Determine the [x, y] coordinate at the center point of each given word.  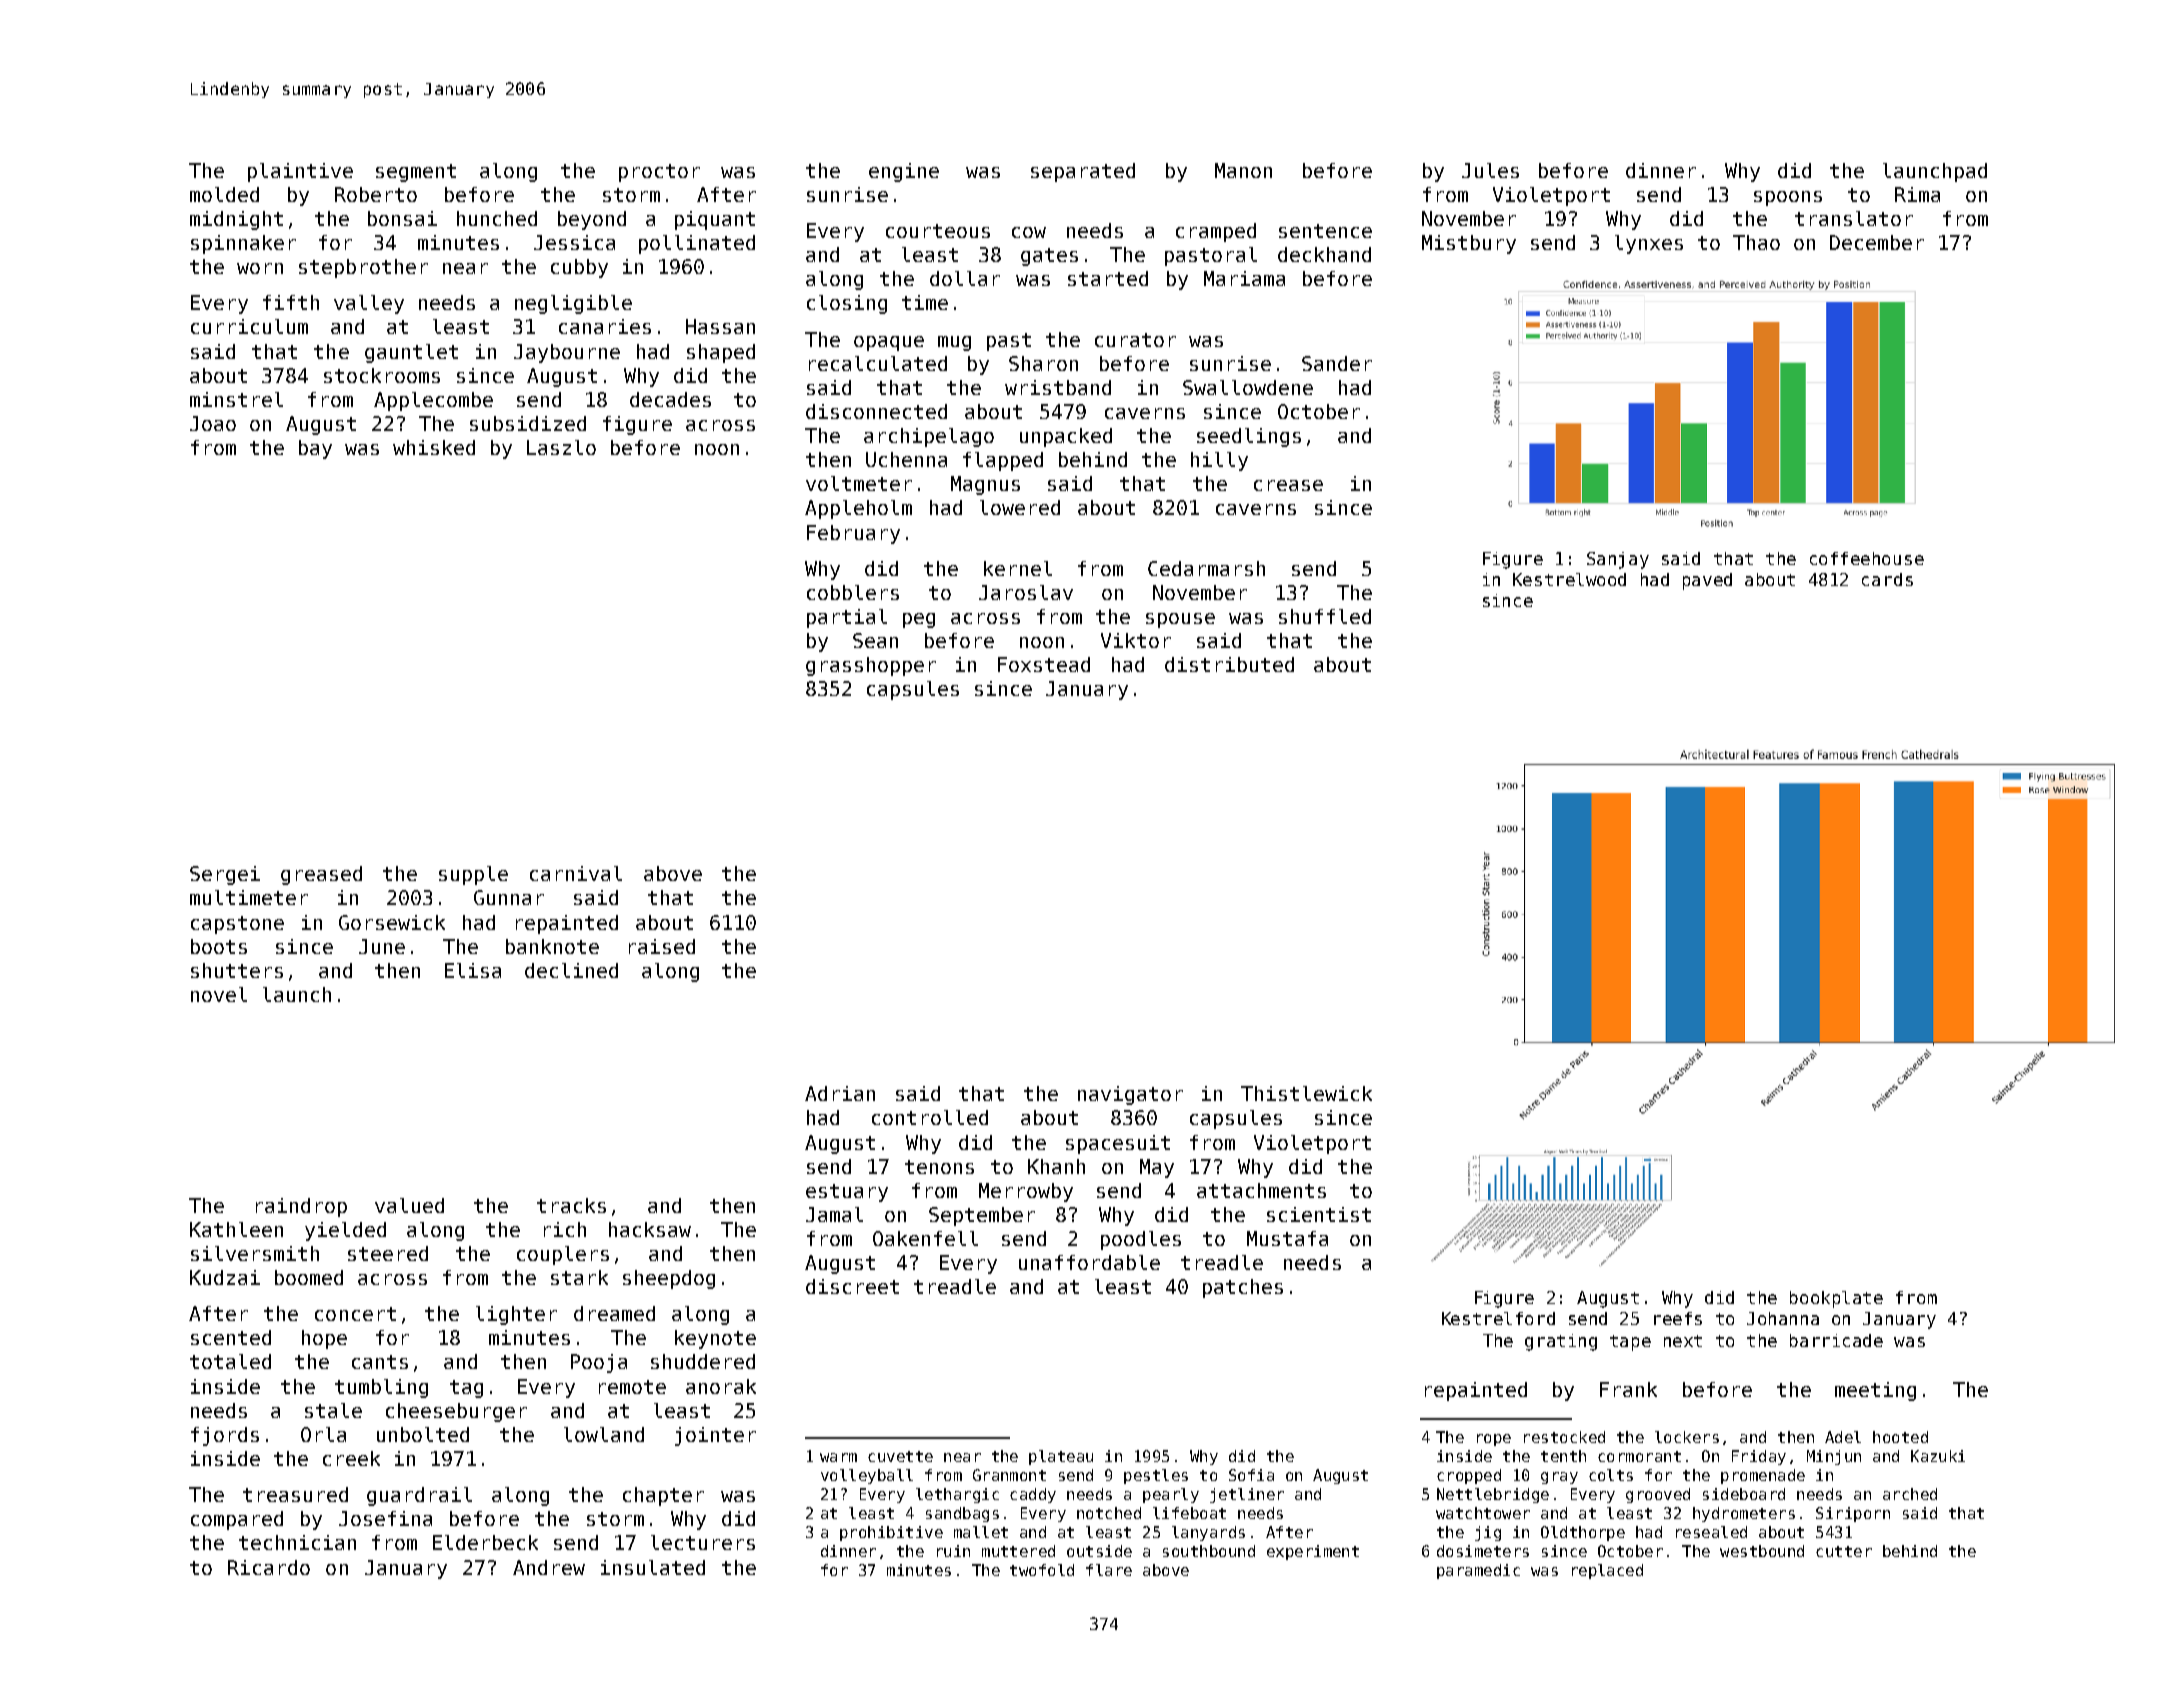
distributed [1229, 664]
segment [416, 173]
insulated [653, 1567]
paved [1707, 581]
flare [1109, 1570]
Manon [1243, 170]
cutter [1844, 1551]
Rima [1917, 194]
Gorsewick [392, 922]
